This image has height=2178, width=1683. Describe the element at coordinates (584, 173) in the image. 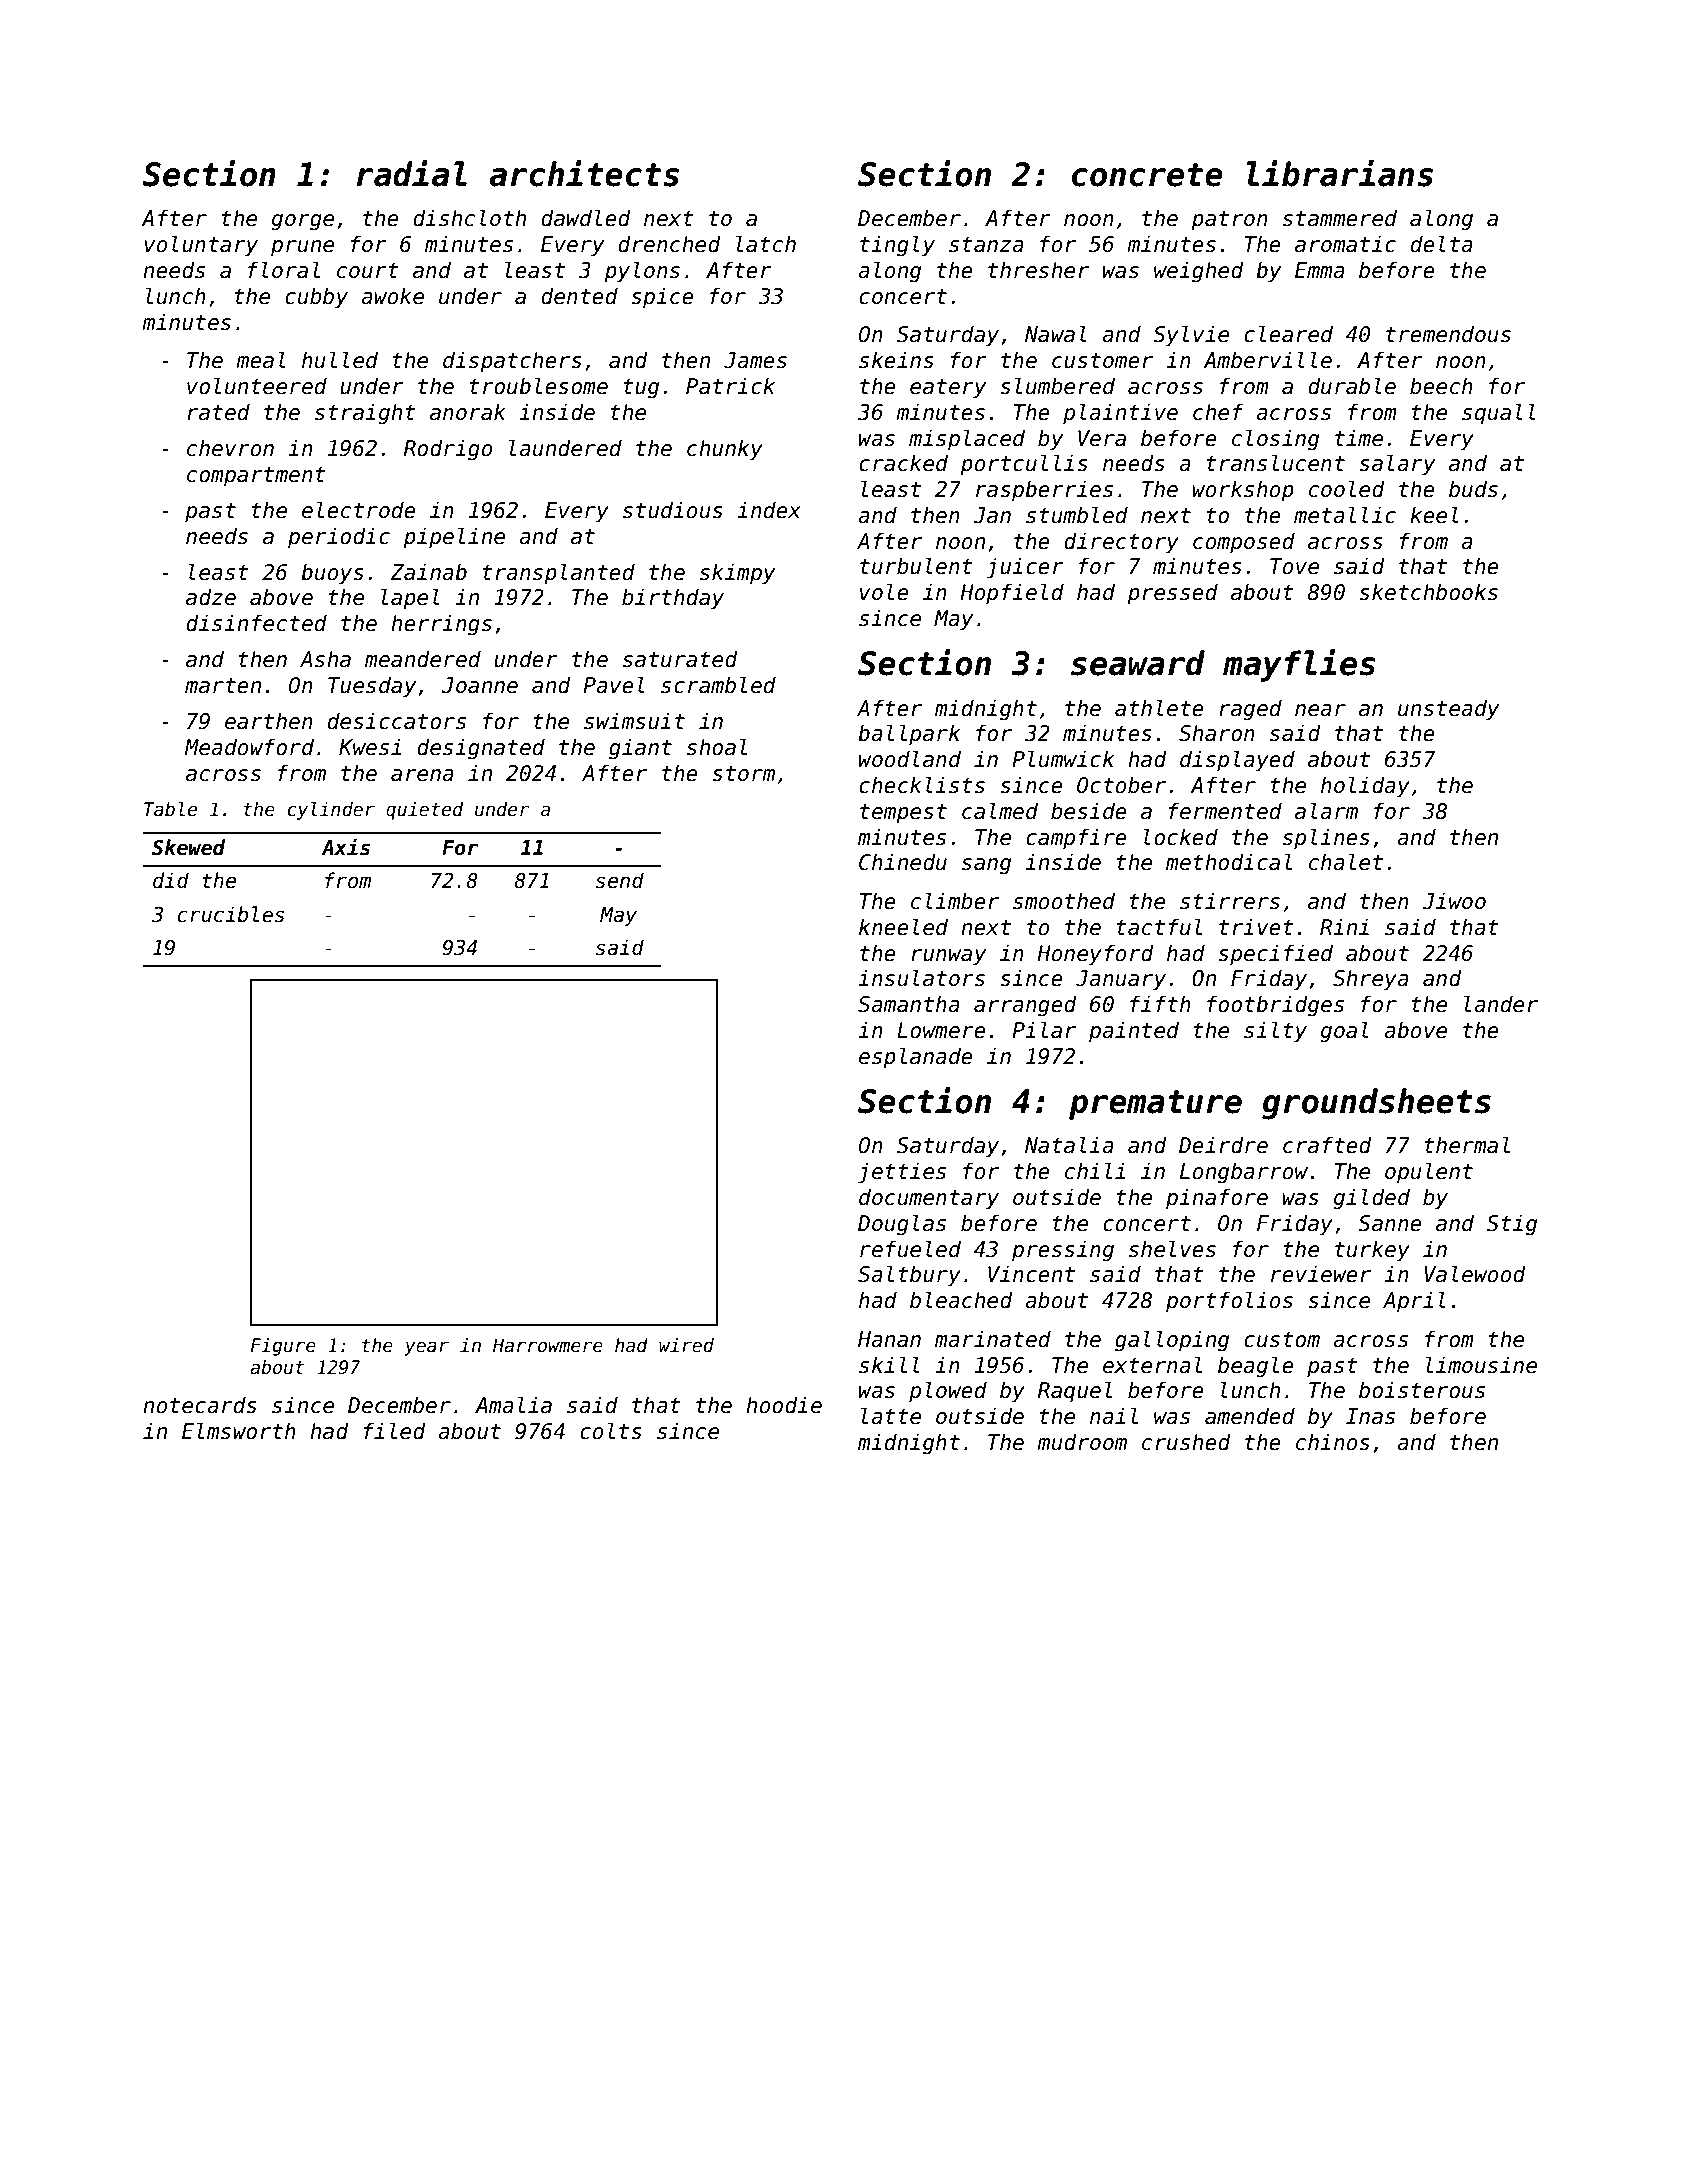

I see `architects` at that location.
